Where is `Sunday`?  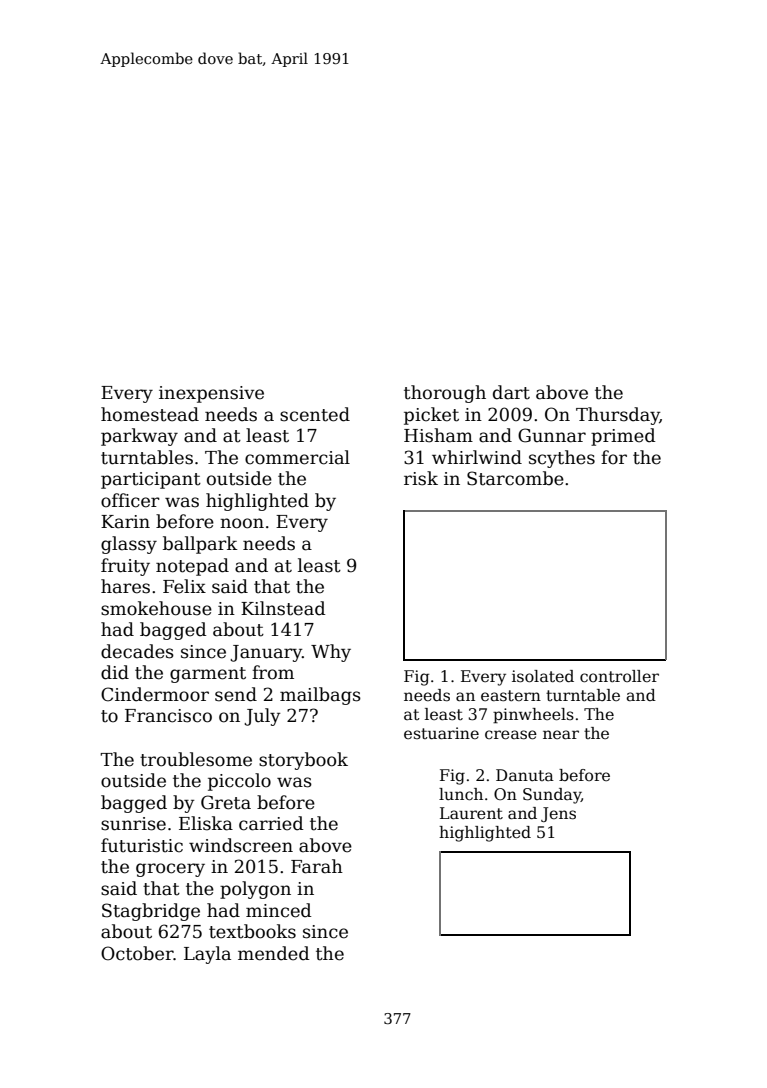 Sunday is located at coordinates (552, 796).
